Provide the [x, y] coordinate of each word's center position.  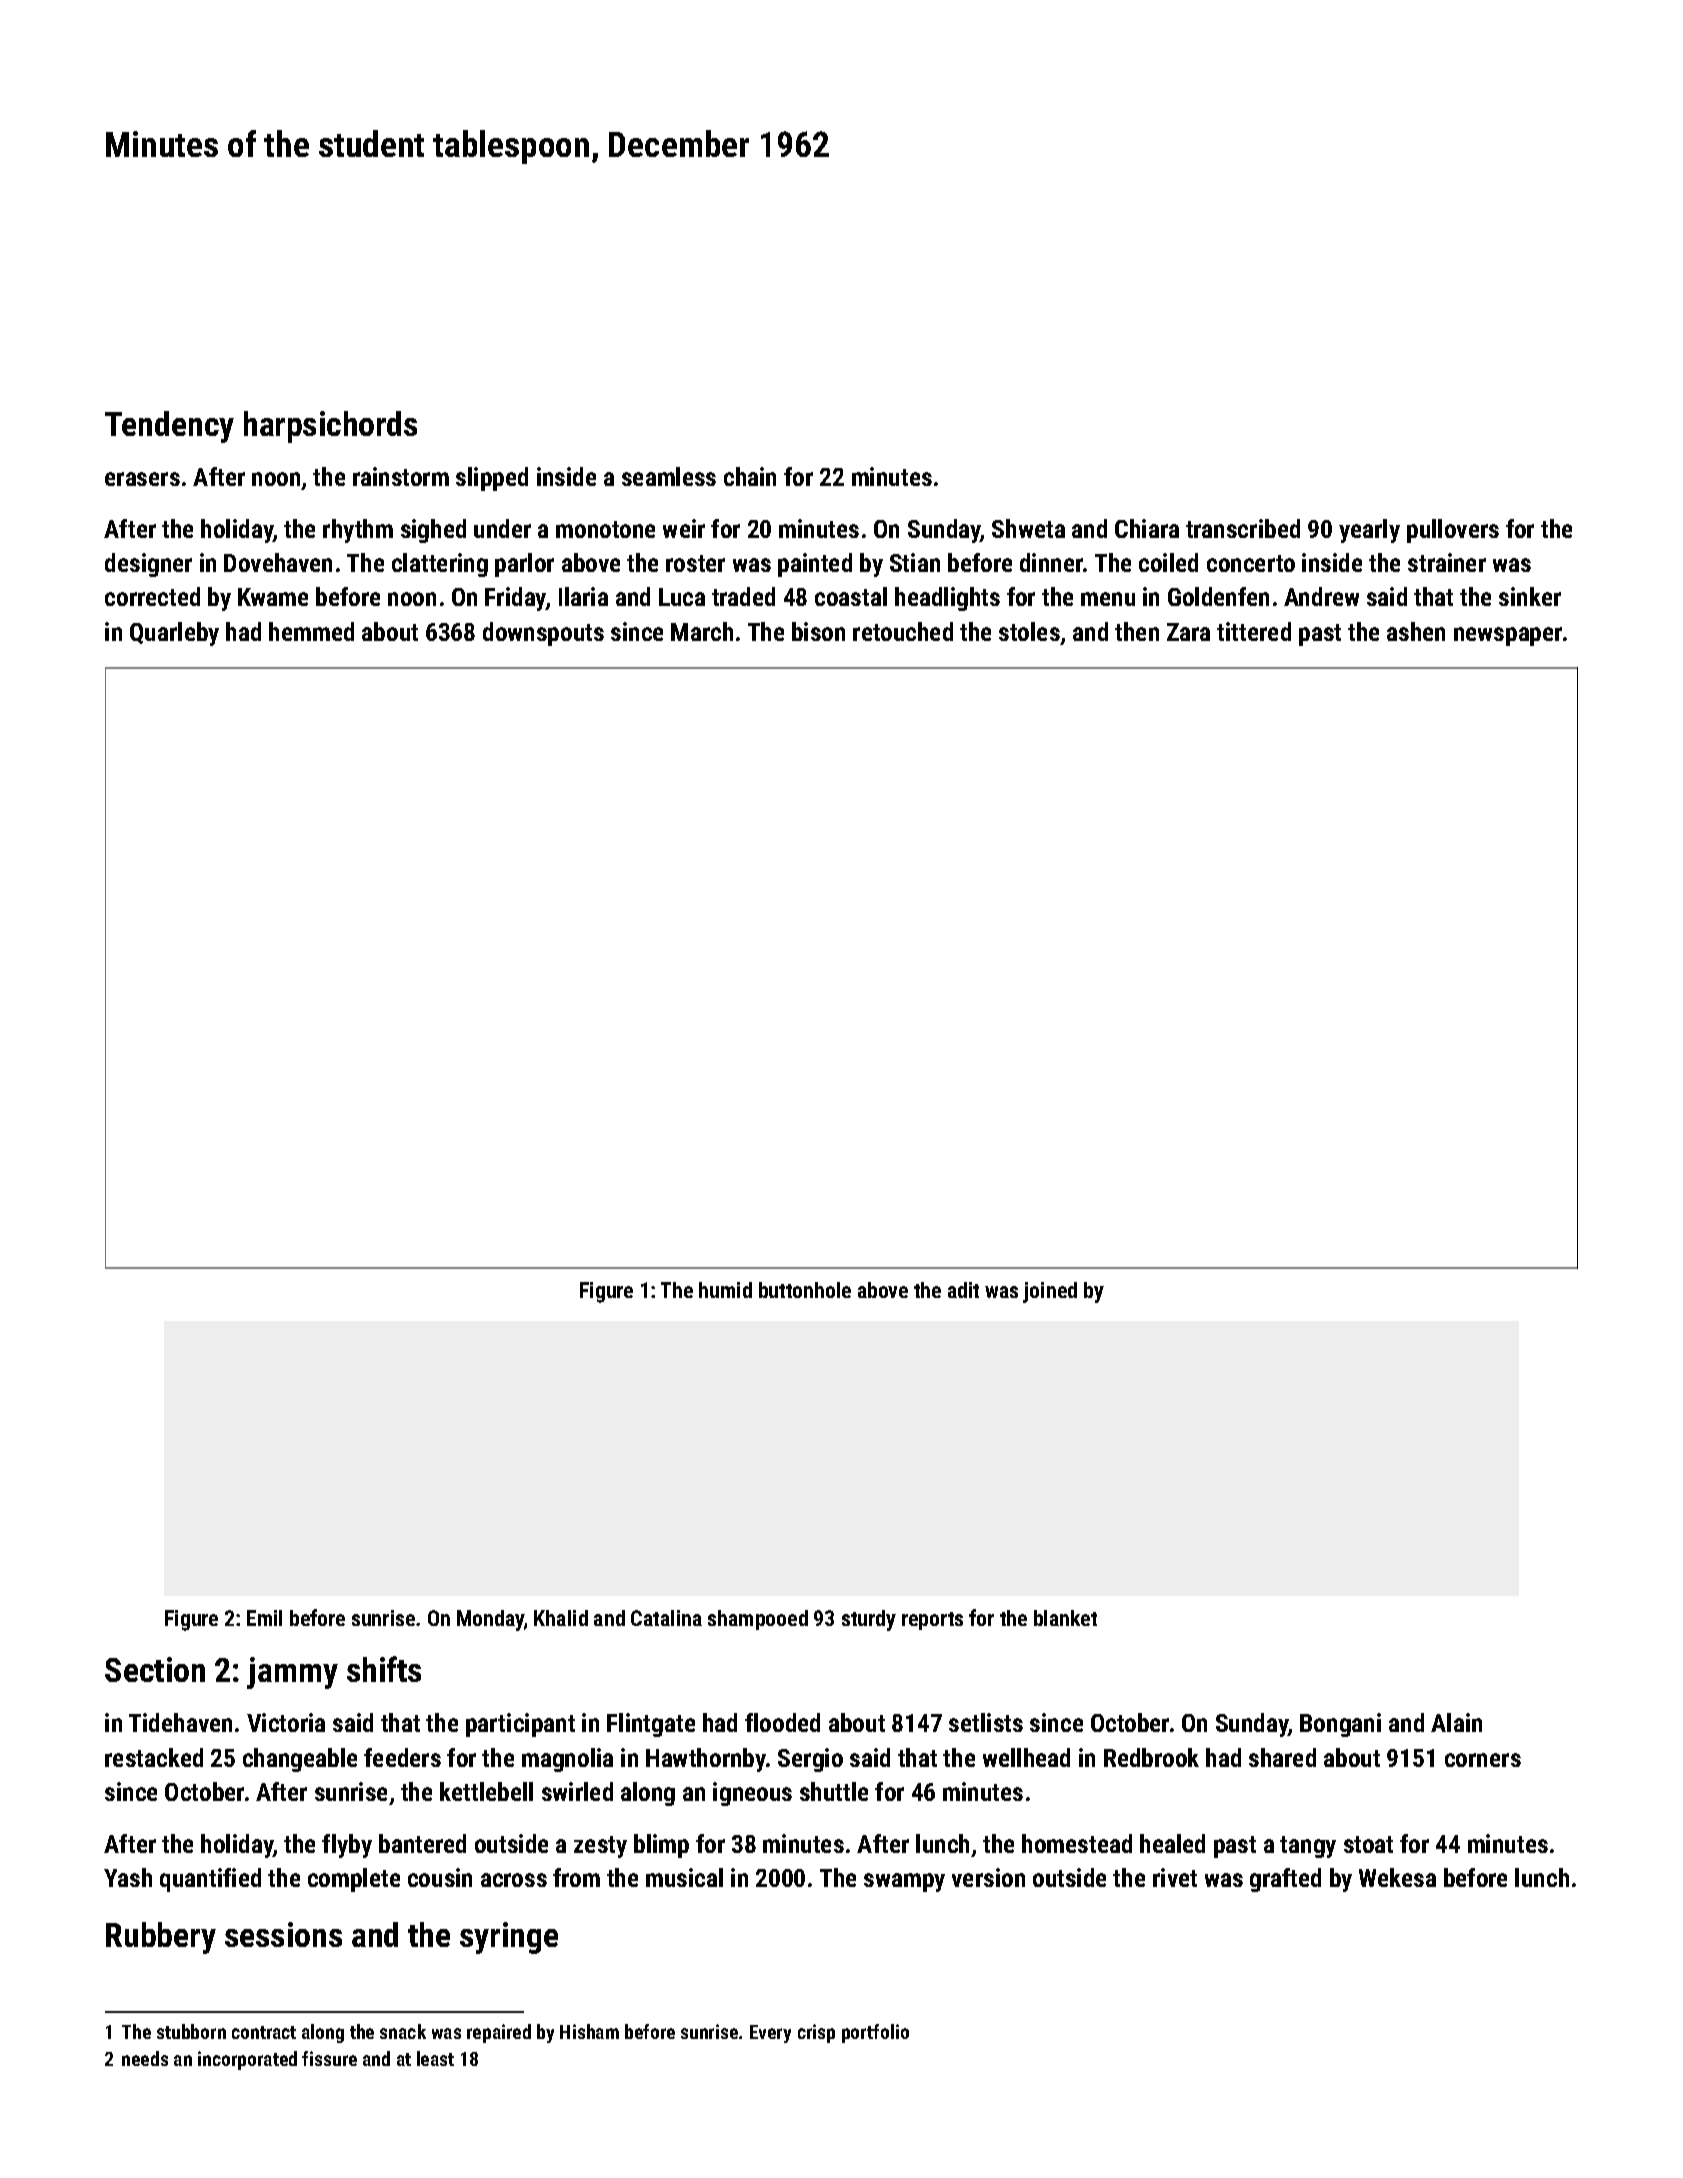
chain [750, 476]
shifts [384, 1669]
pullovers [1453, 531]
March [702, 631]
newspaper [1508, 636]
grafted [1285, 1880]
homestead [1077, 1843]
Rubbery [161, 1938]
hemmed [311, 631]
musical [684, 1877]
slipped [492, 479]
